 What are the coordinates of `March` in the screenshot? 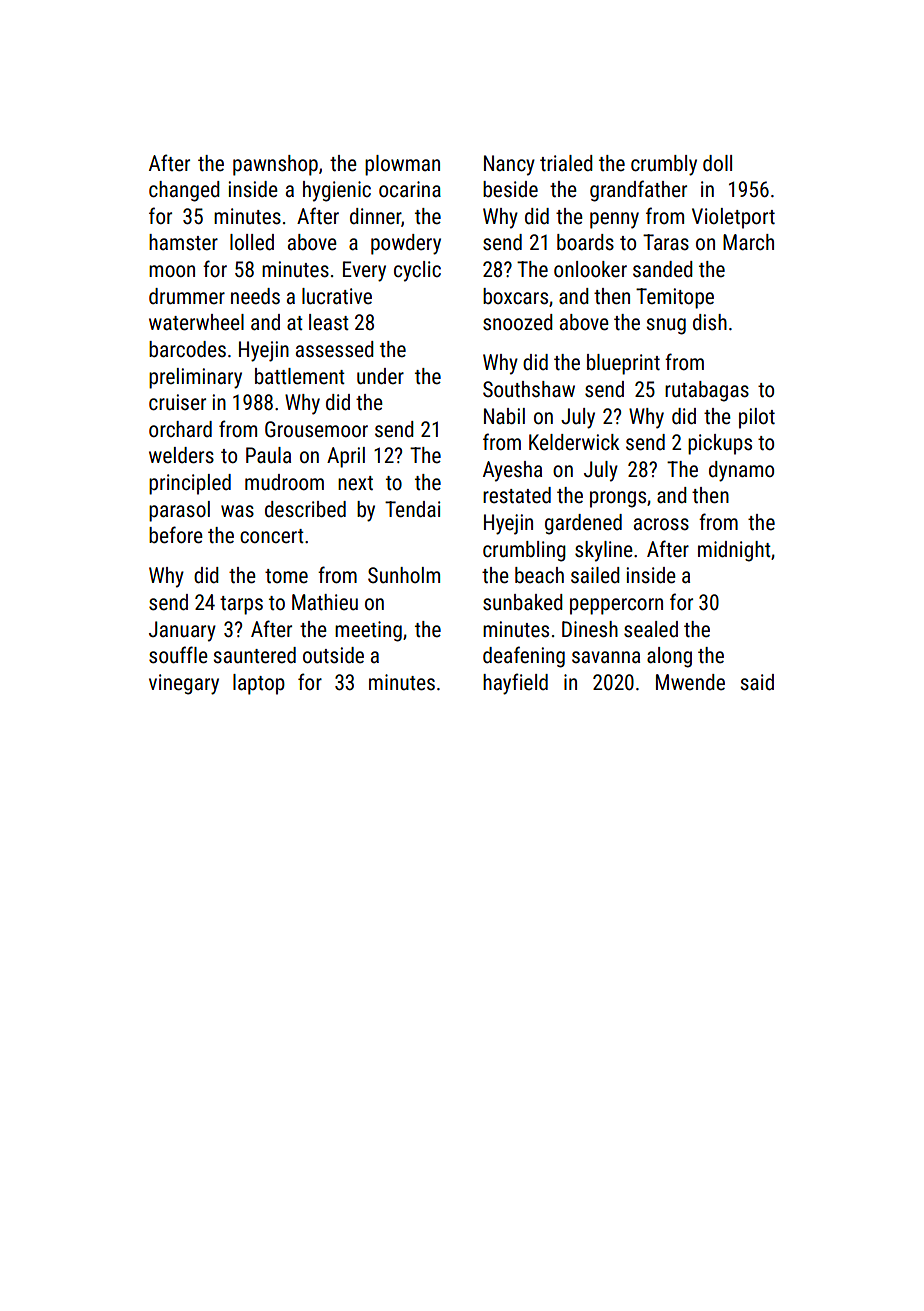 It's located at (748, 242).
